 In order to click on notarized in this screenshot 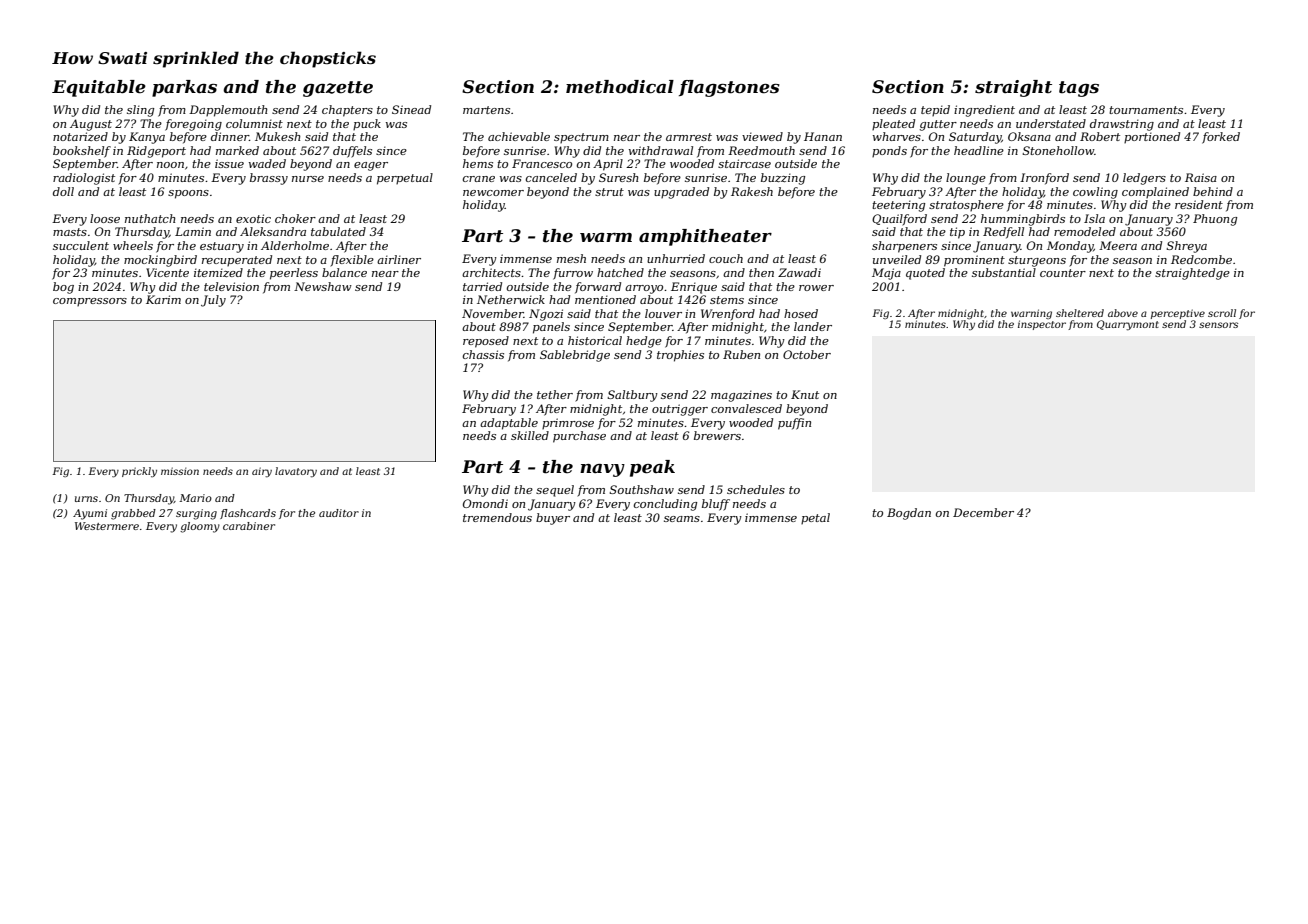, I will do `click(80, 136)`.
